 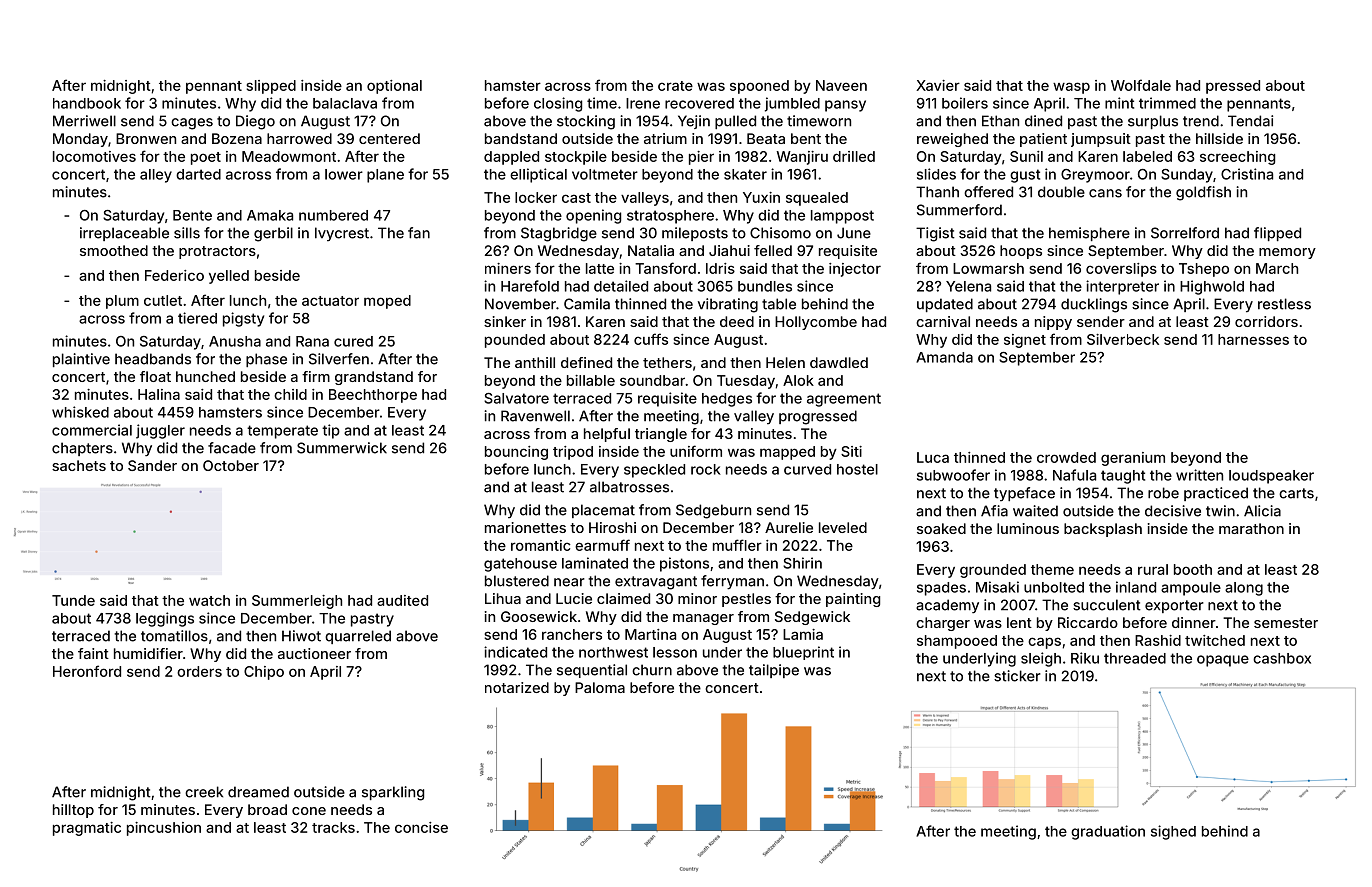 What do you see at coordinates (421, 827) in the screenshot?
I see `concise` at bounding box center [421, 827].
